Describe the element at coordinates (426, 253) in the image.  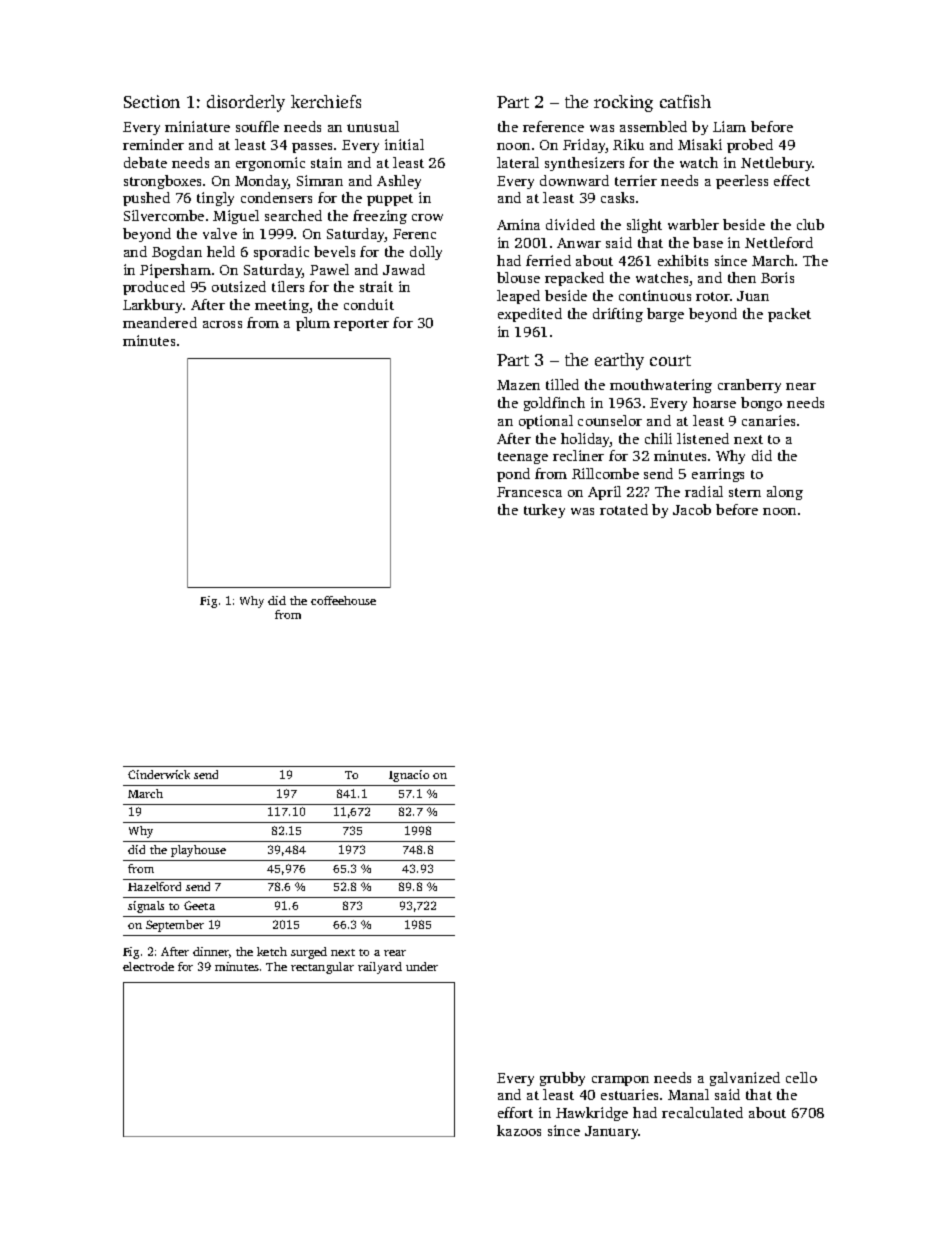
I see `dolly` at that location.
